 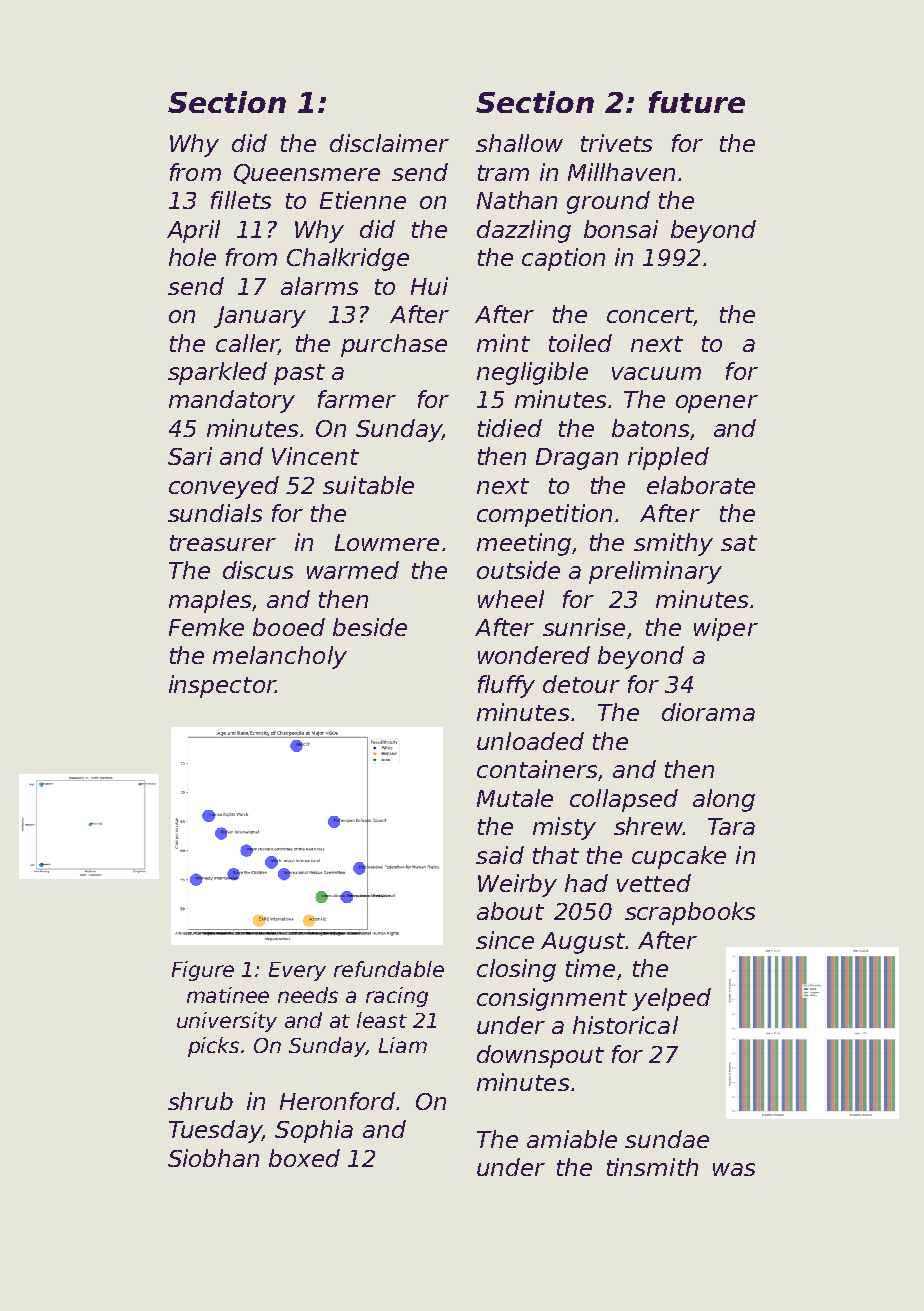 I want to click on yelped, so click(x=671, y=999).
